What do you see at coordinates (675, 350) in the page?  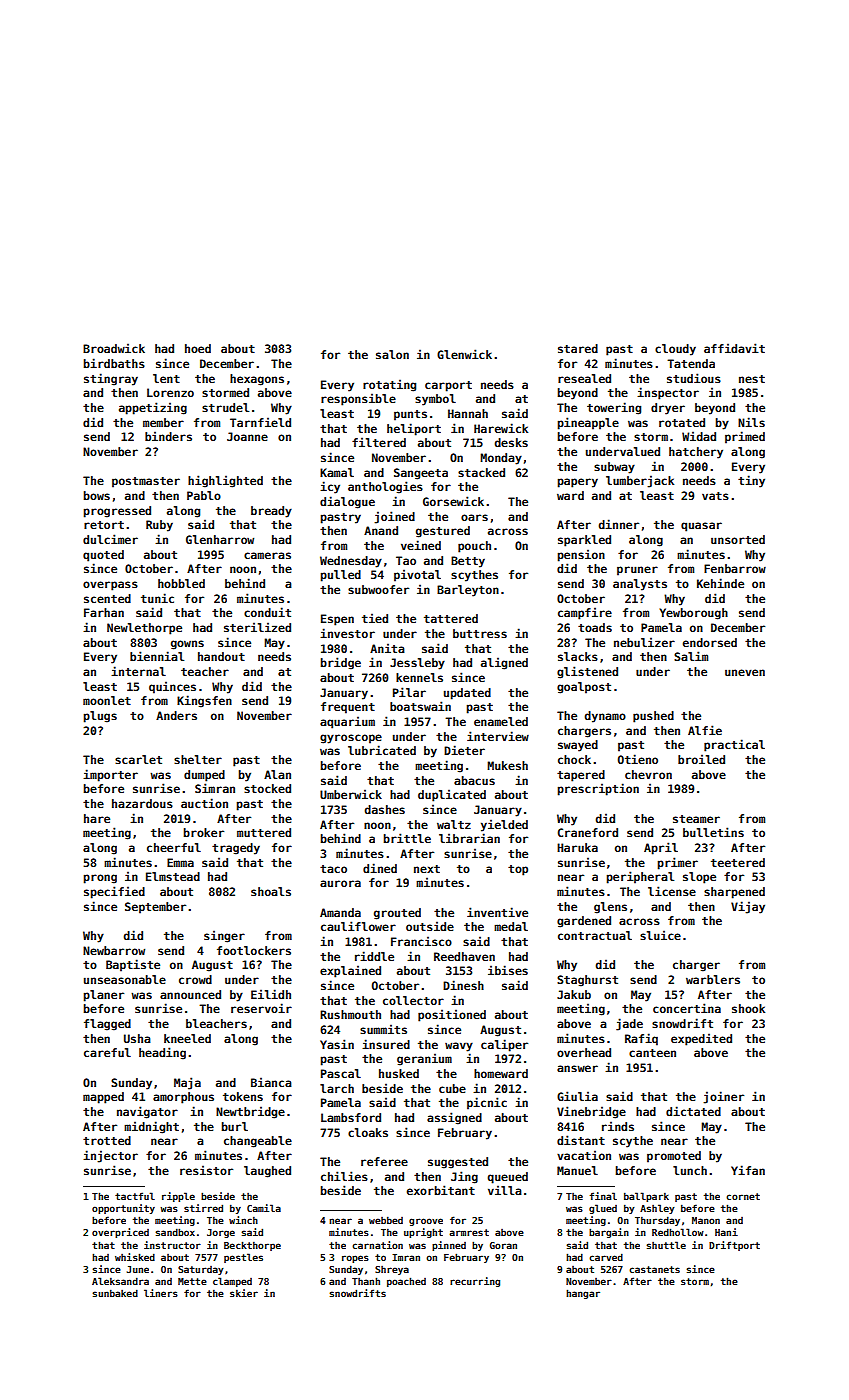 I see `cloudy` at bounding box center [675, 350].
